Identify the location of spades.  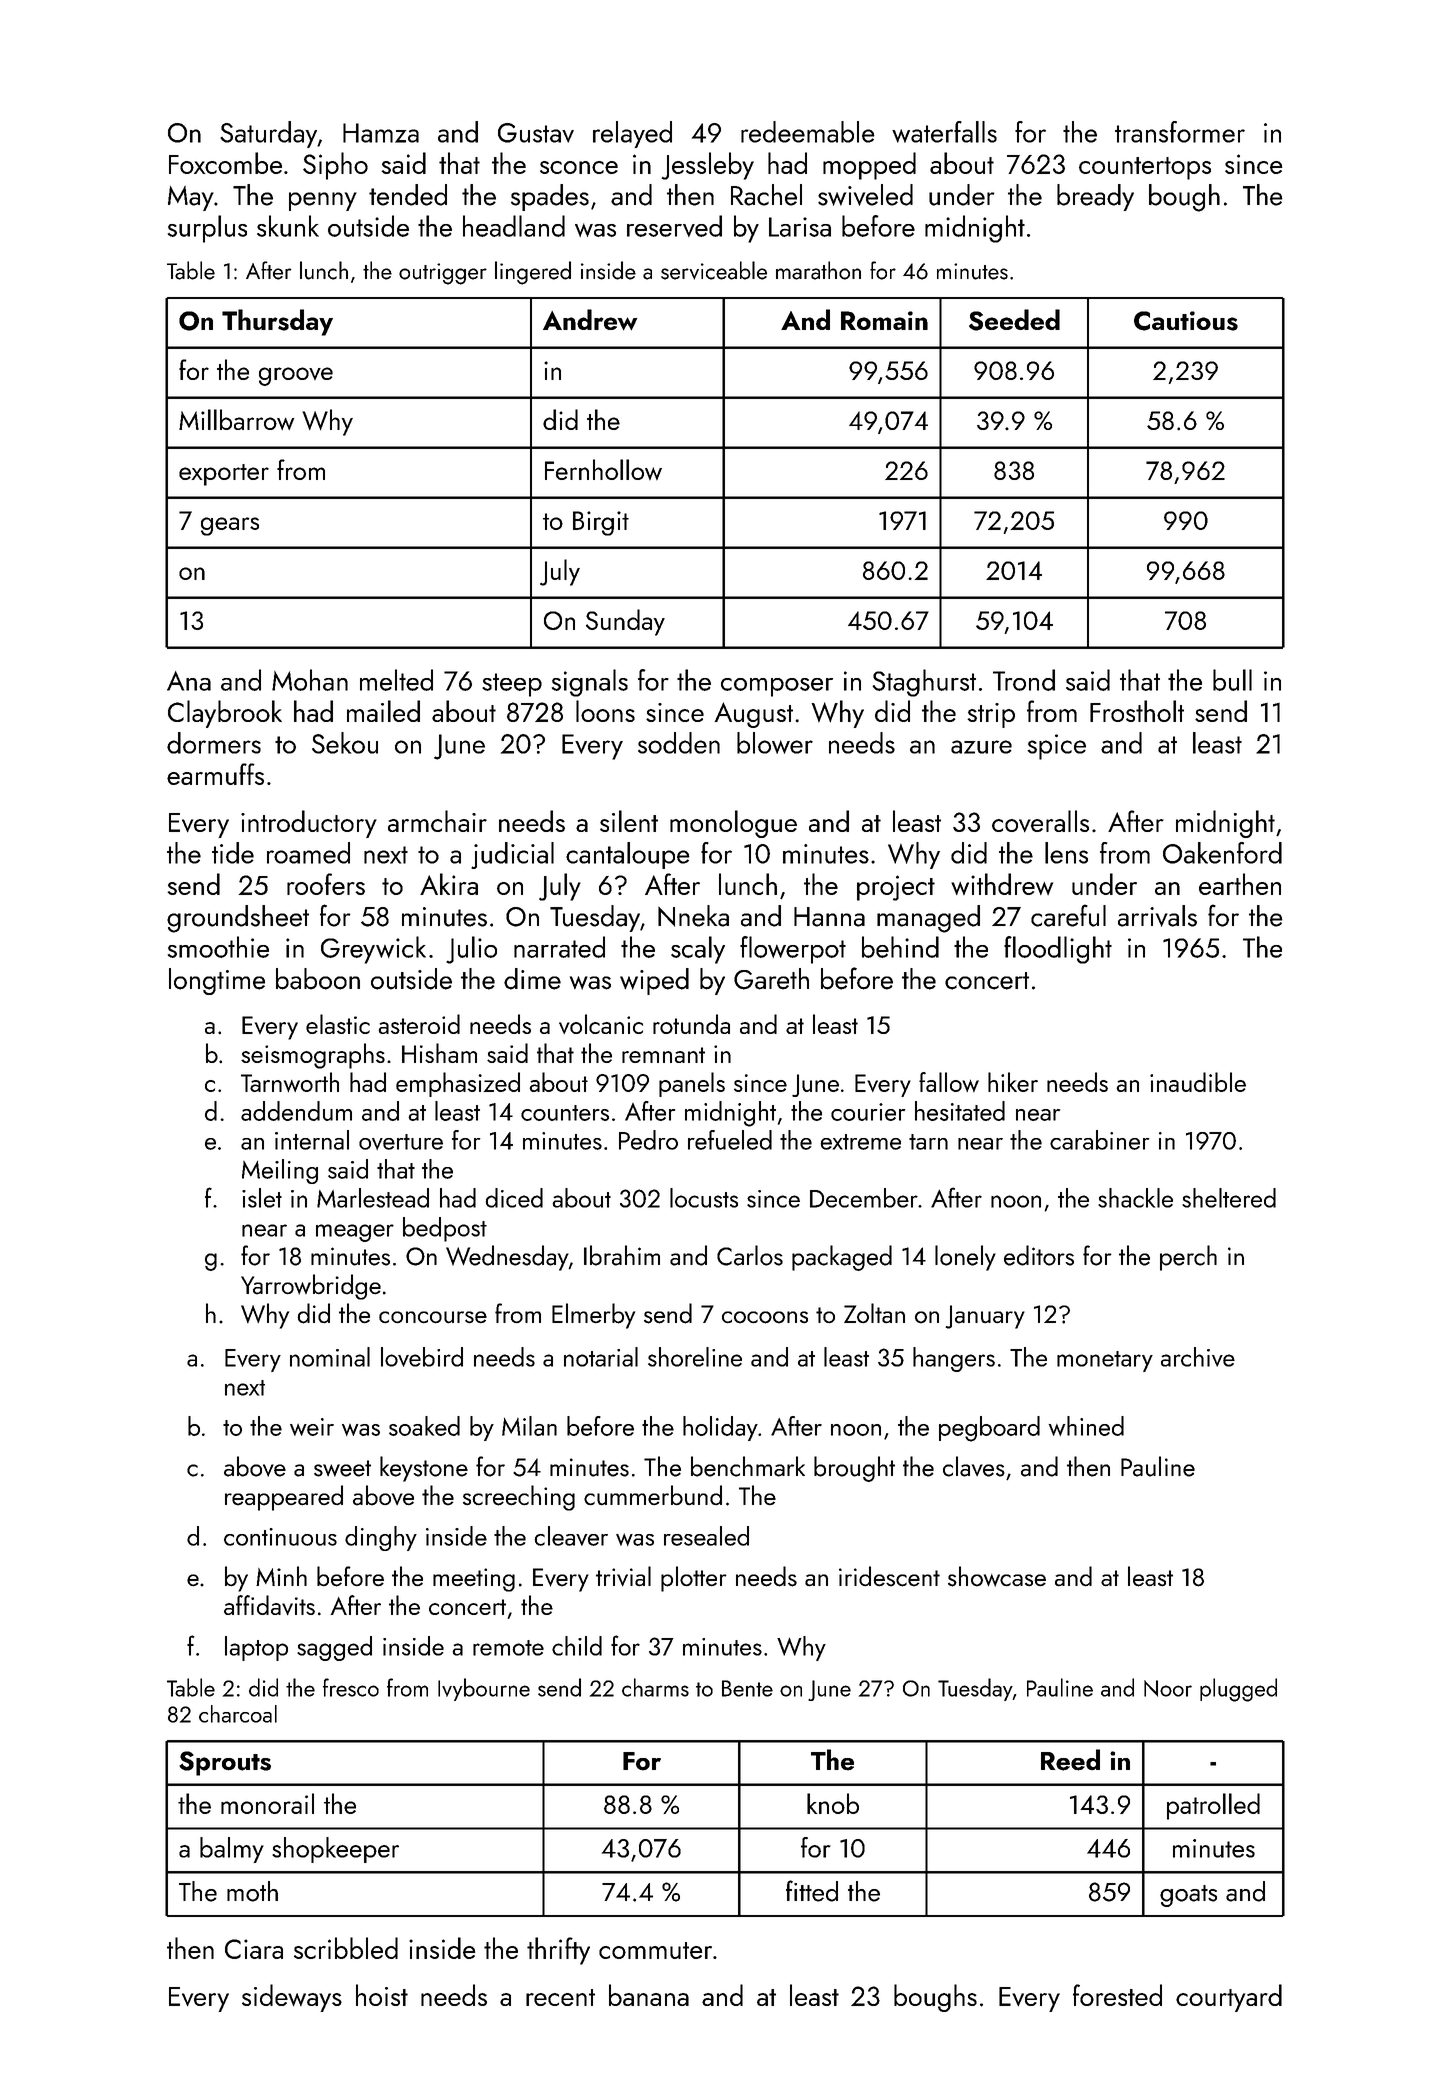
(550, 197).
